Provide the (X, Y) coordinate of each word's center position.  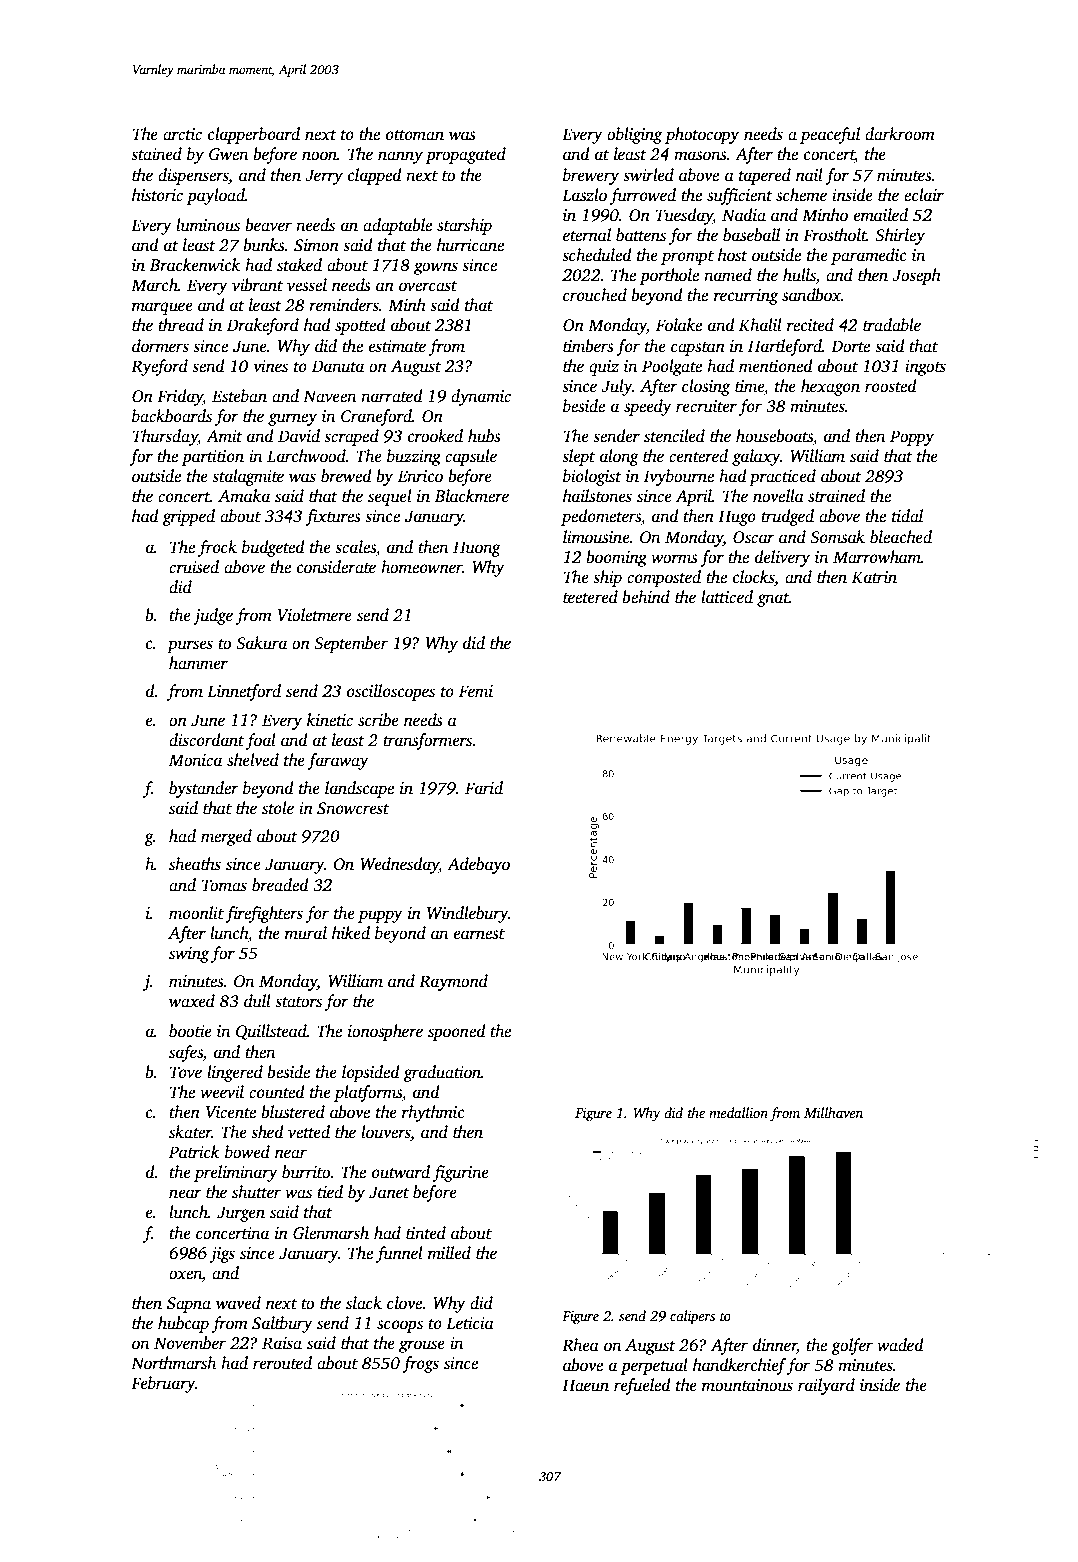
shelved (253, 760)
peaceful (830, 135)
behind (646, 597)
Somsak (837, 537)
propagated (466, 155)
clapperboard (254, 135)
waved (238, 1303)
